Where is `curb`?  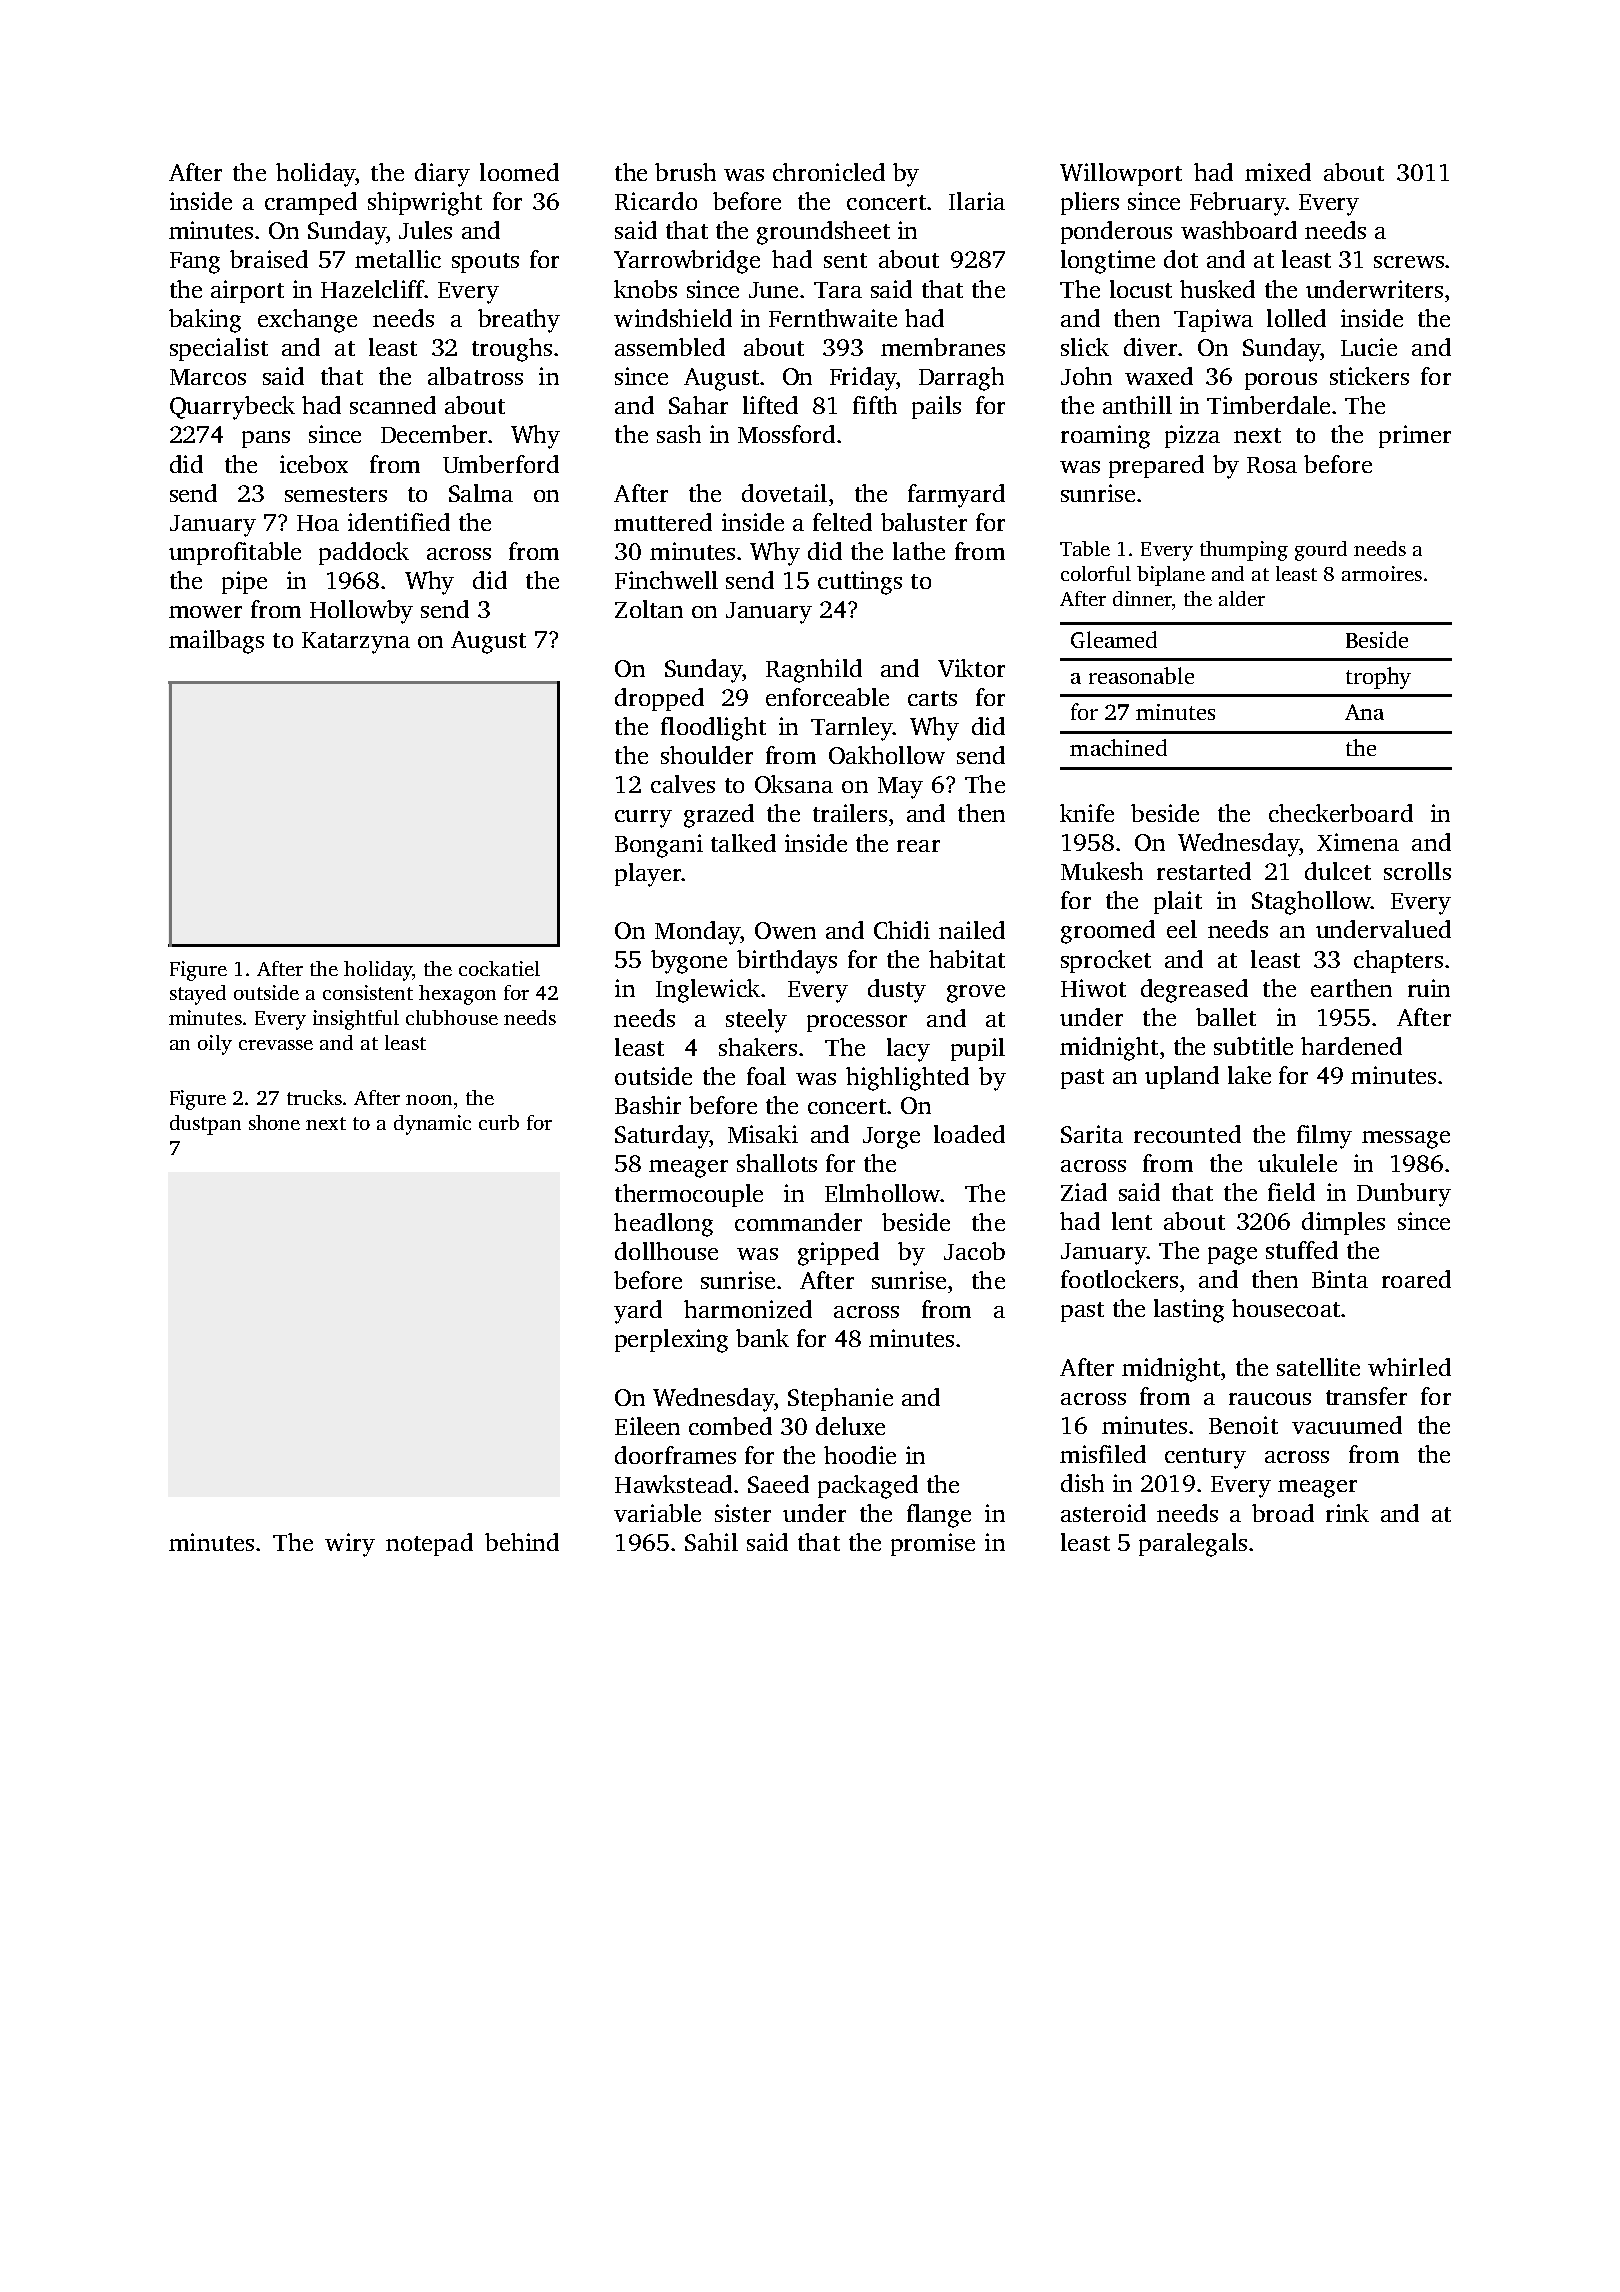 curb is located at coordinates (499, 1122).
